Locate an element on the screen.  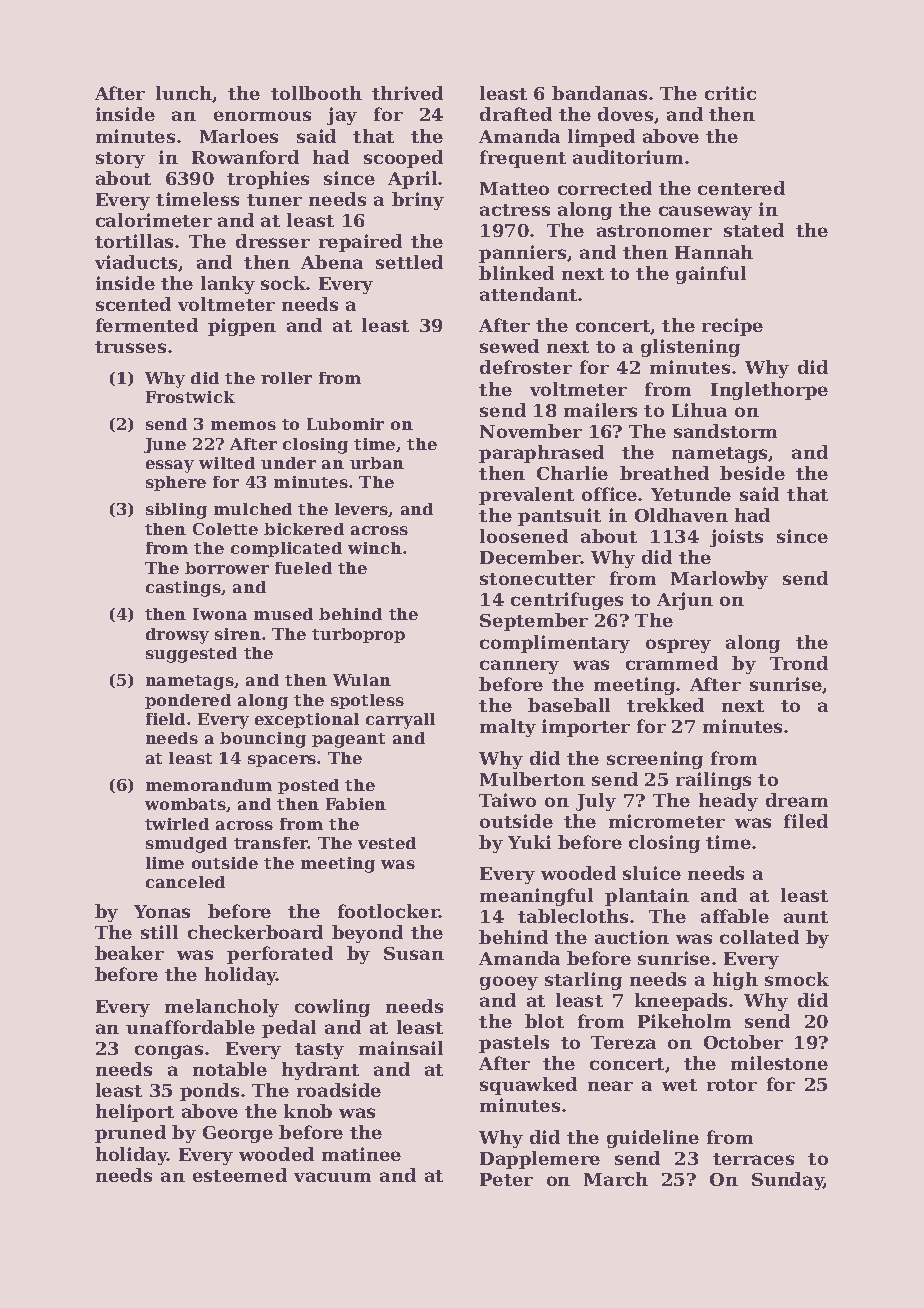
railings is located at coordinates (713, 781).
